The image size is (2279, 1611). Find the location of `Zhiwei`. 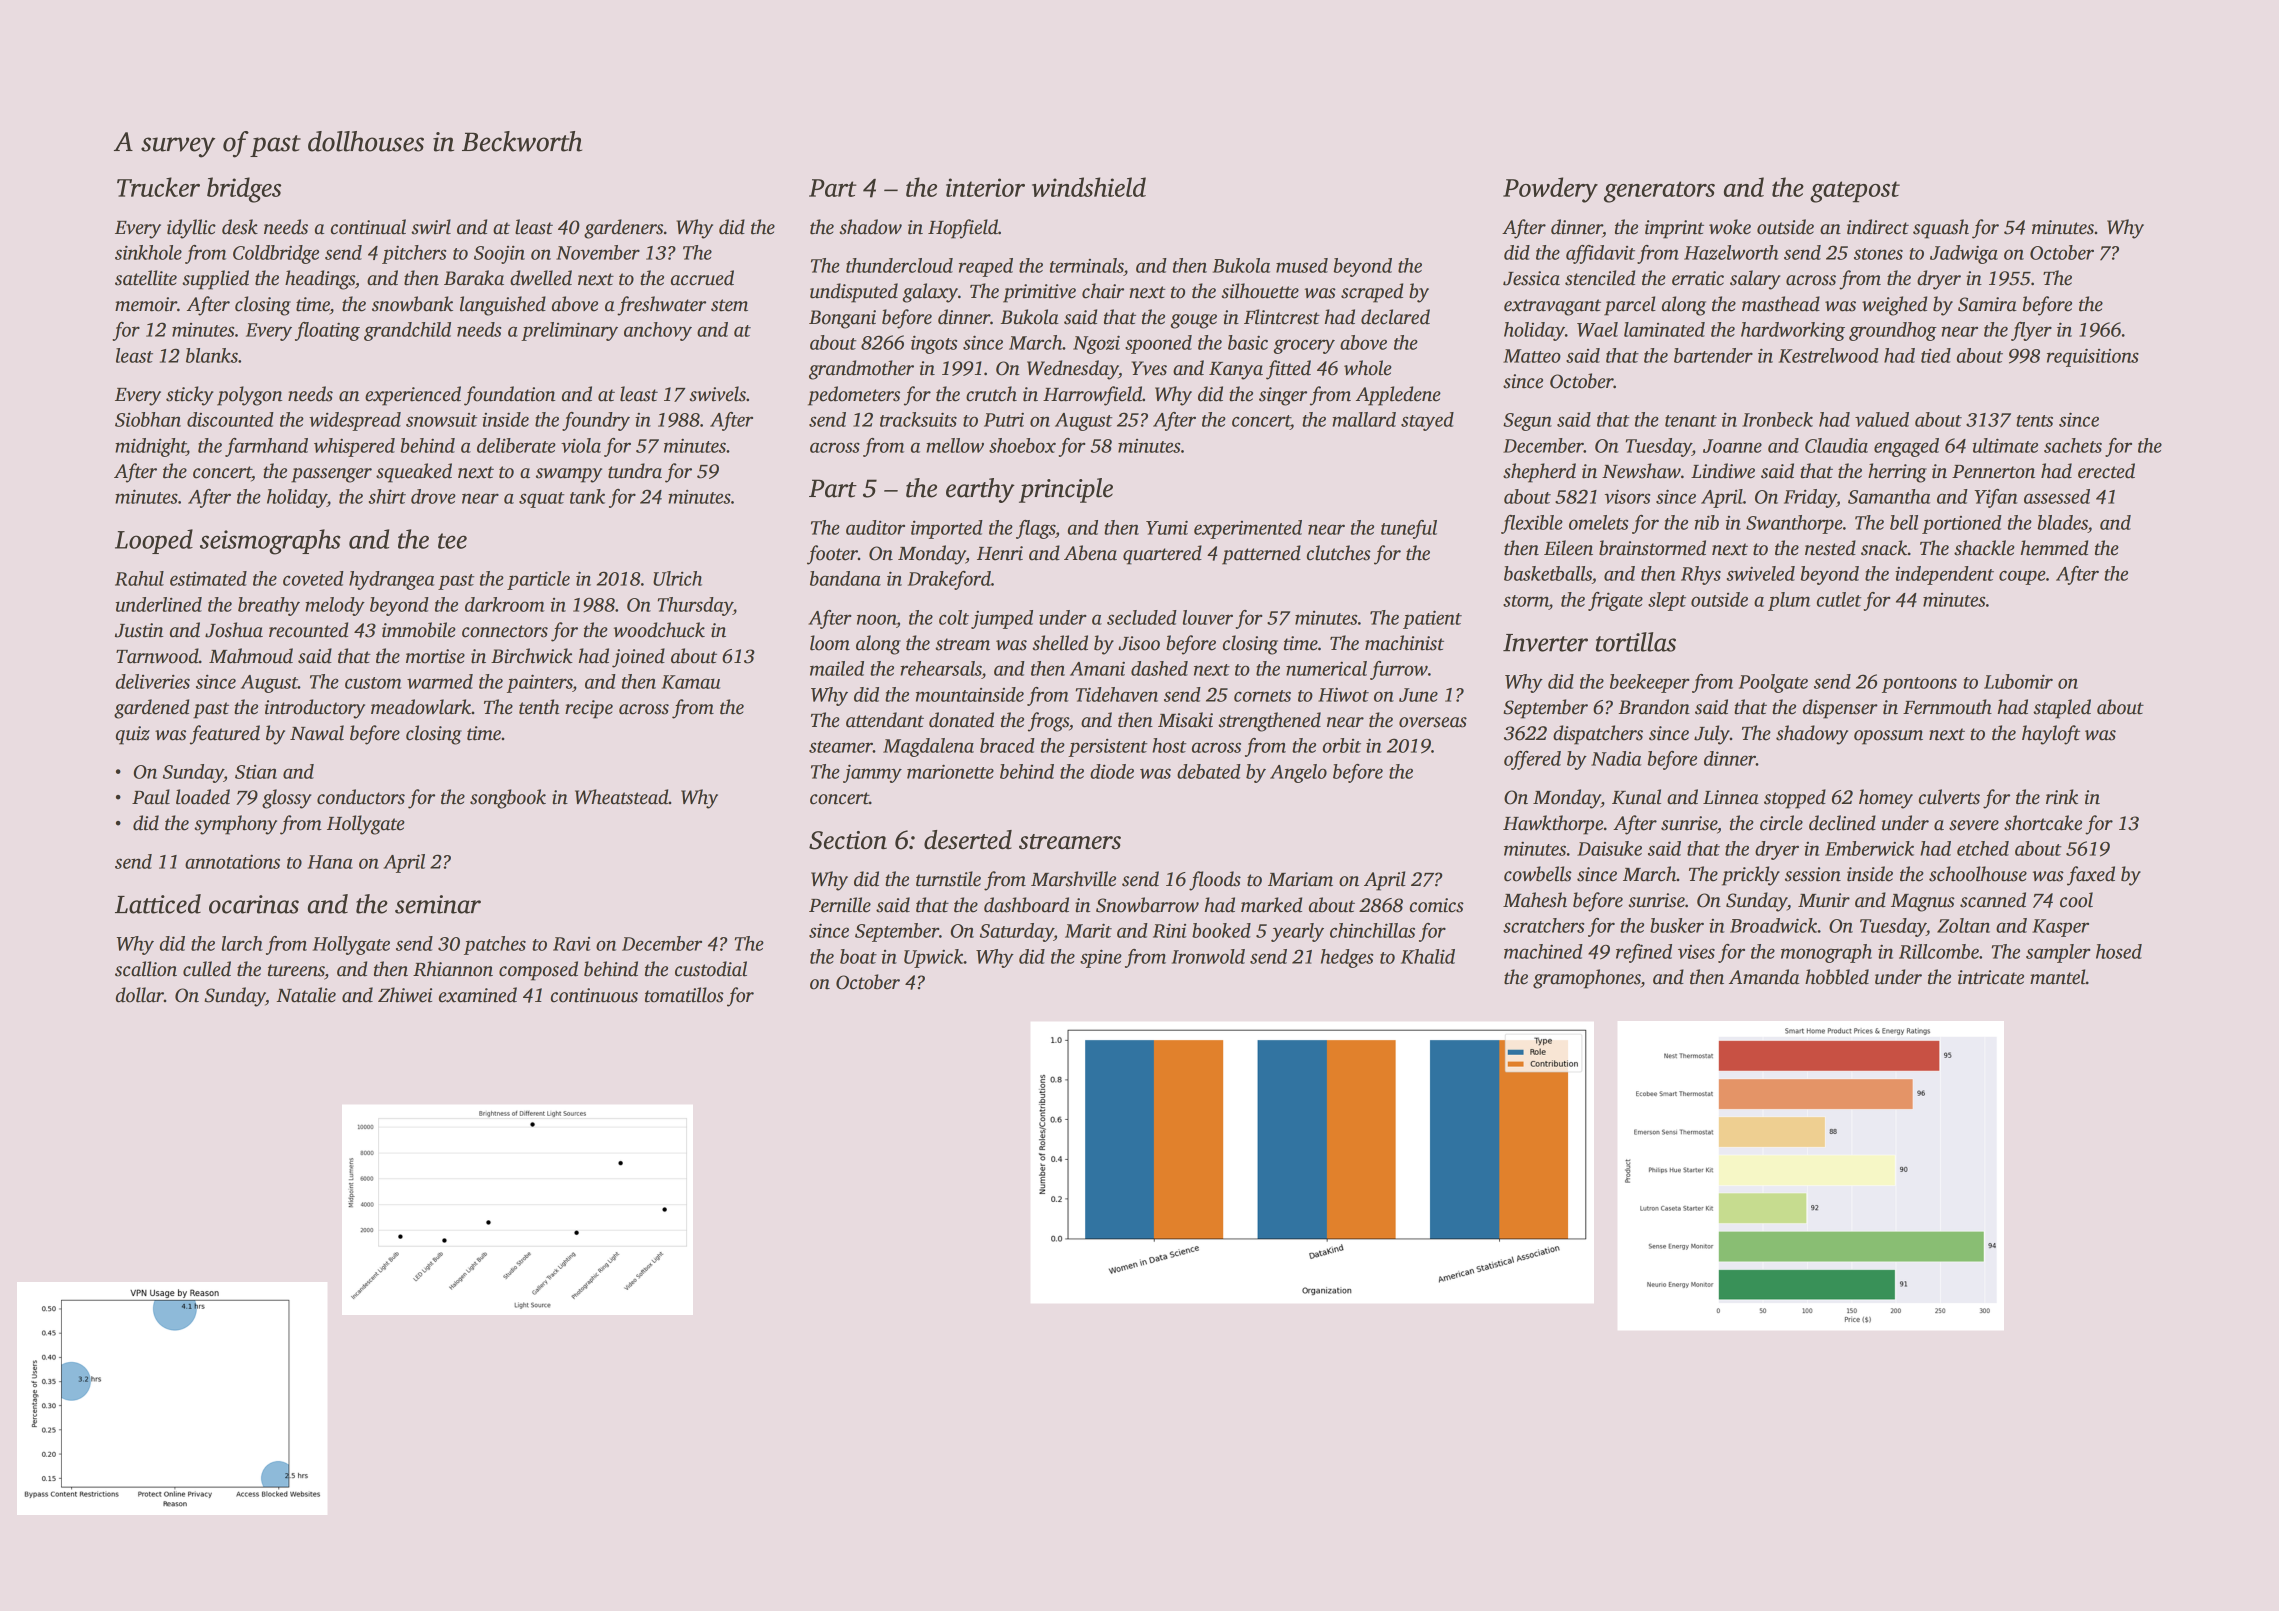

Zhiwei is located at coordinates (405, 995).
